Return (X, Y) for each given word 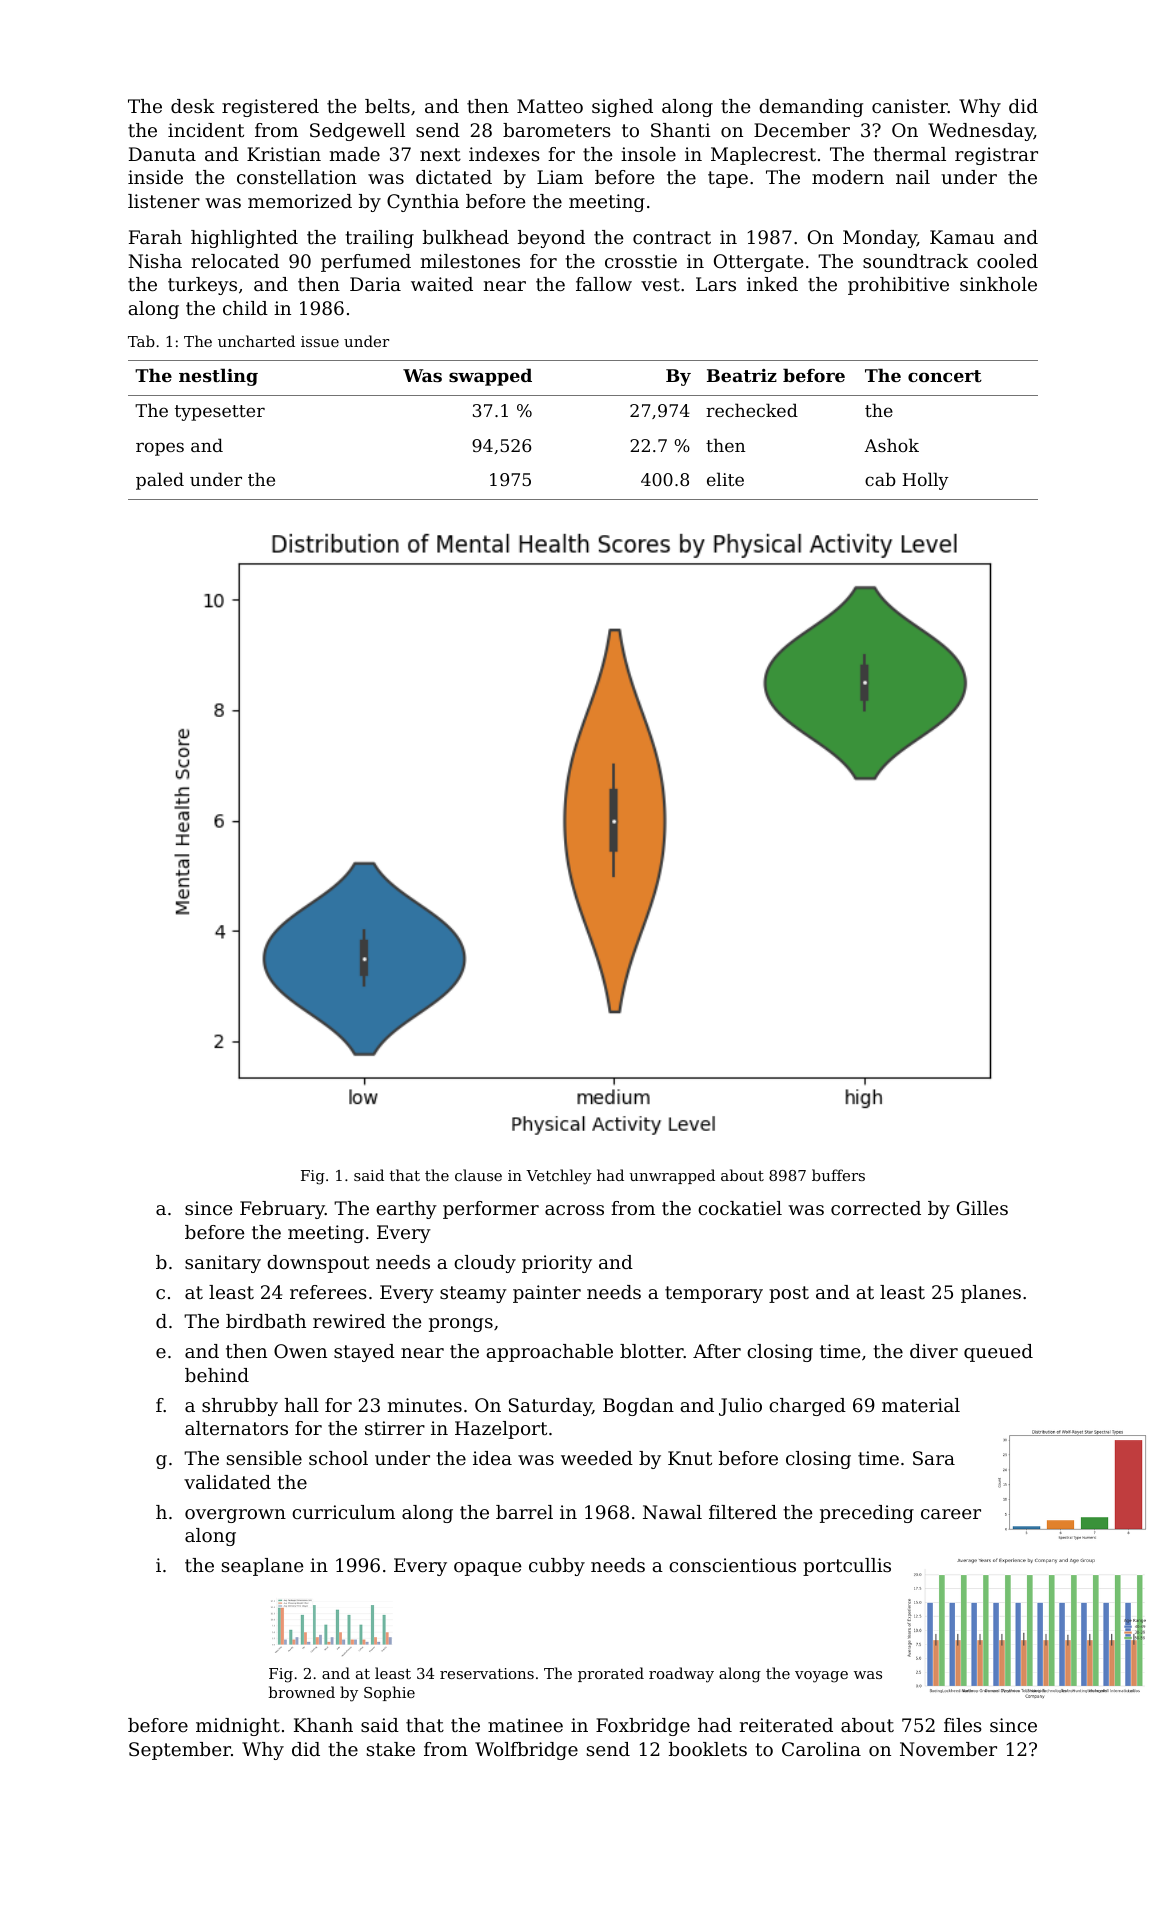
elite (725, 479)
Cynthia (423, 203)
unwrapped (672, 1176)
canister (910, 106)
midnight (238, 1727)
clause (478, 1175)
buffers (838, 1175)
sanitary (223, 1264)
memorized (300, 201)
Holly (925, 481)
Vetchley (559, 1177)
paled (160, 481)
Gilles (982, 1208)
